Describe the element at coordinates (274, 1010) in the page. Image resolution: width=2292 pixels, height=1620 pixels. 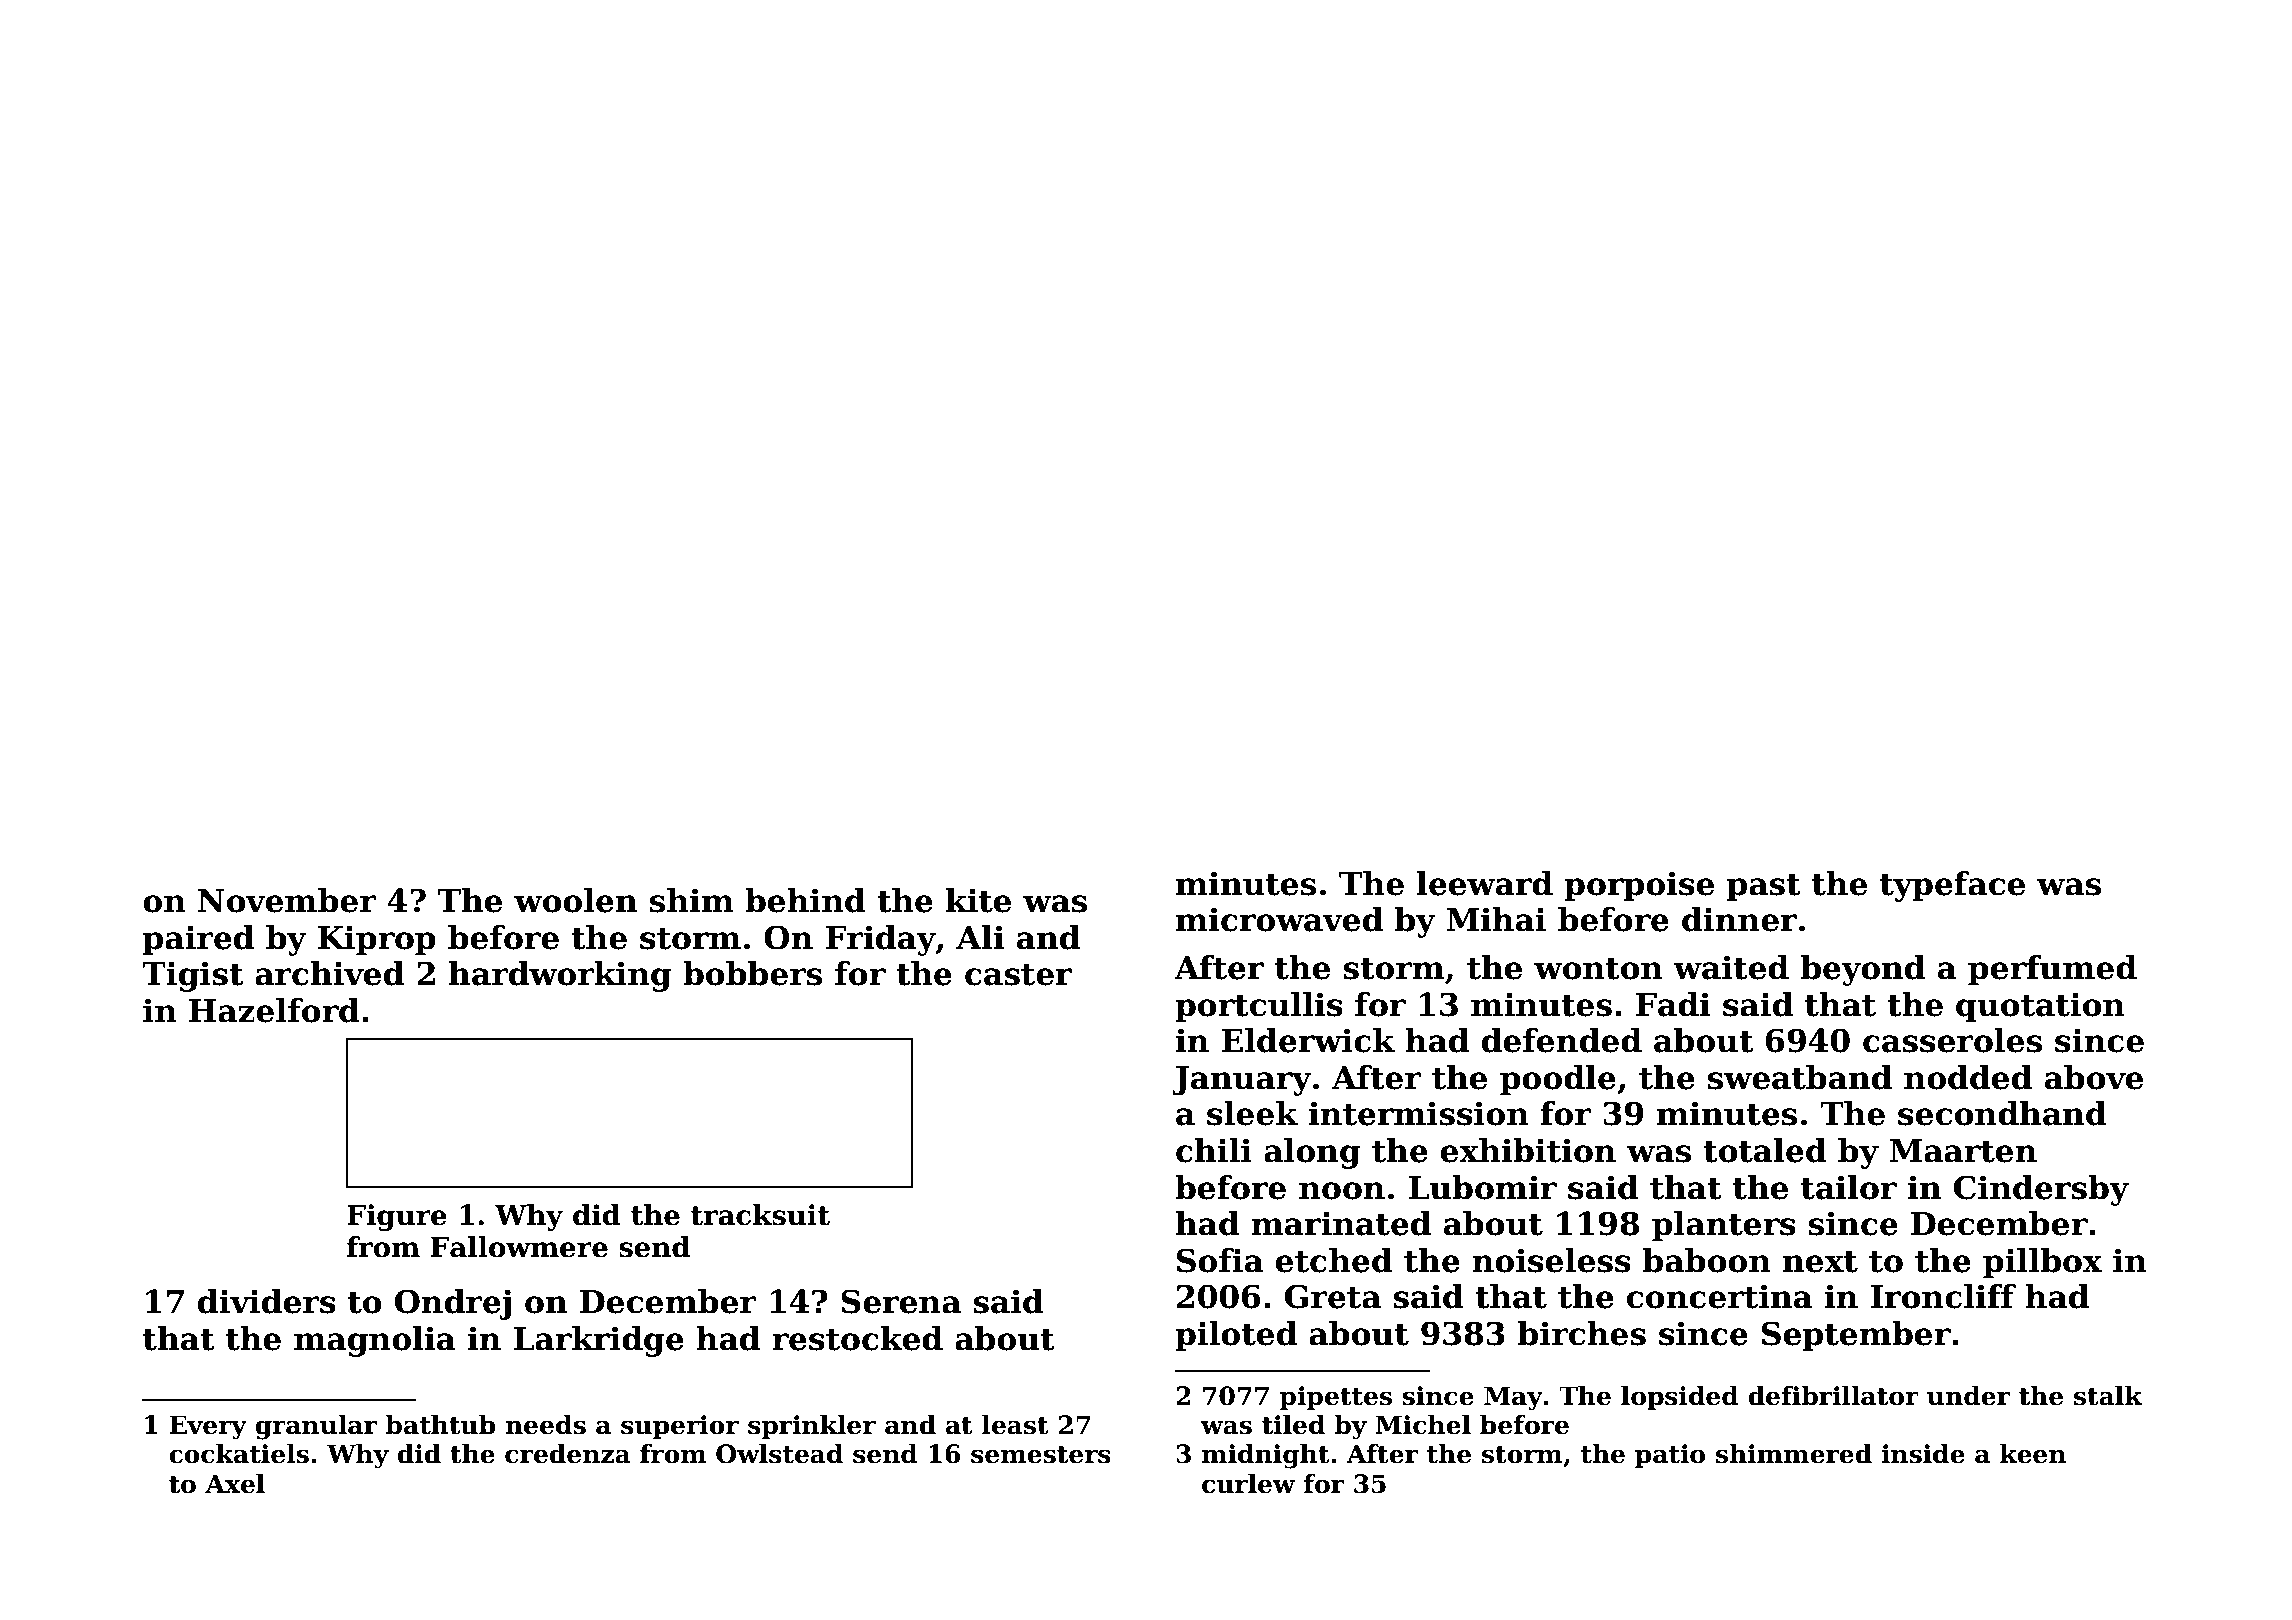
I see `Hazelford` at that location.
